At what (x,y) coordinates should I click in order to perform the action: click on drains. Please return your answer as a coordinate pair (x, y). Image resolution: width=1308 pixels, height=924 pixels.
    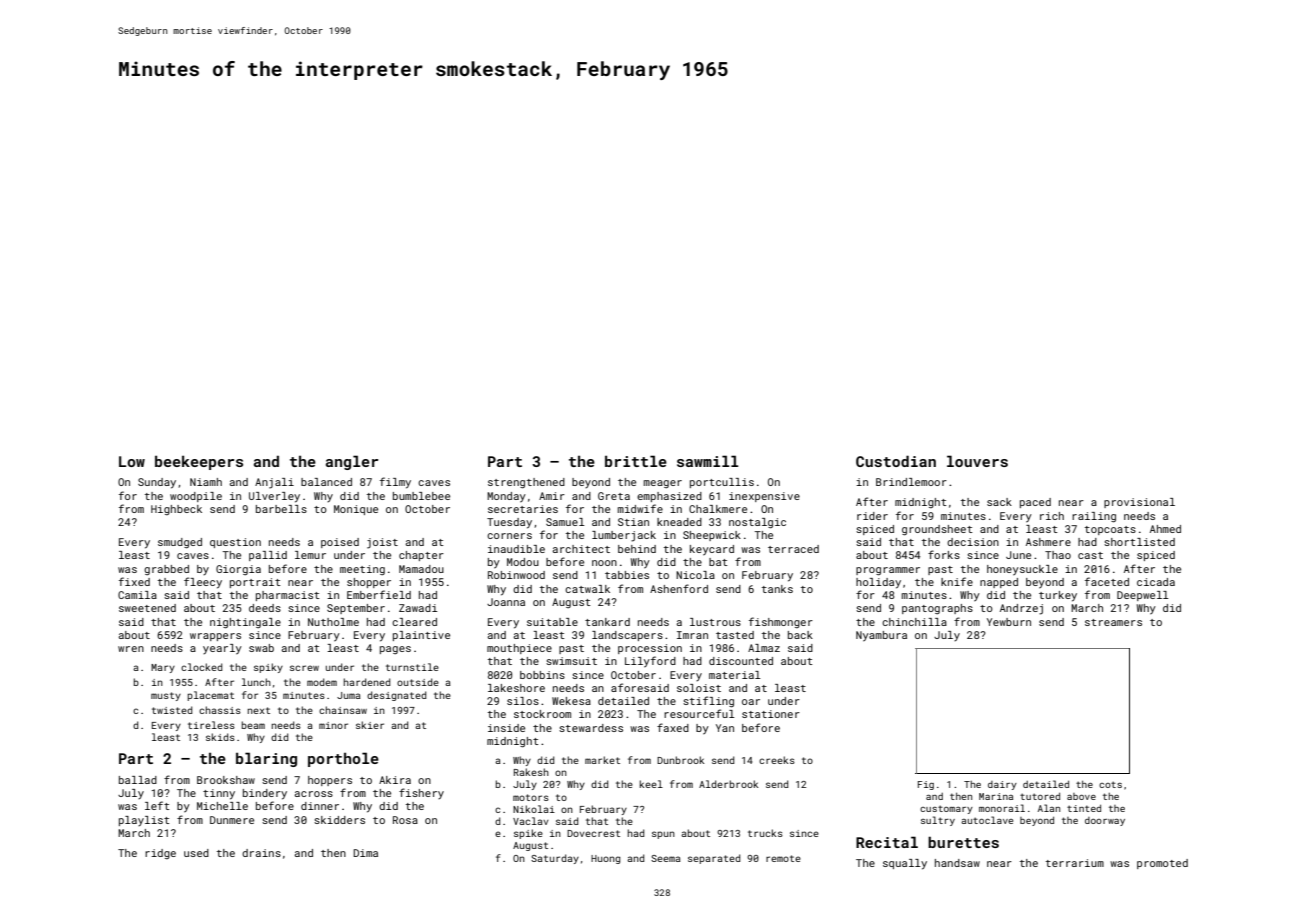
    Looking at the image, I should click on (261, 853).
